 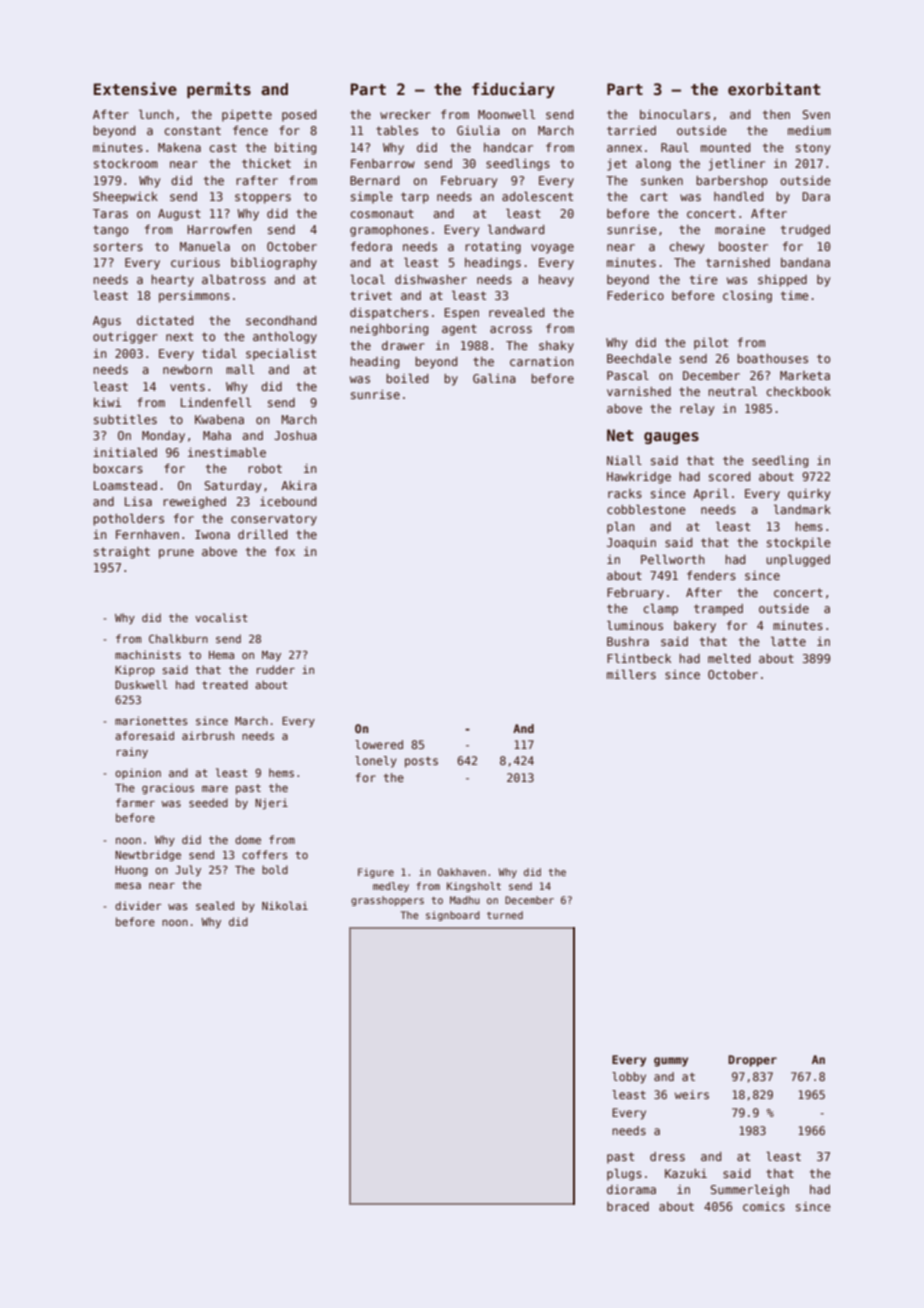 What do you see at coordinates (798, 560) in the screenshot?
I see `unplugged` at bounding box center [798, 560].
